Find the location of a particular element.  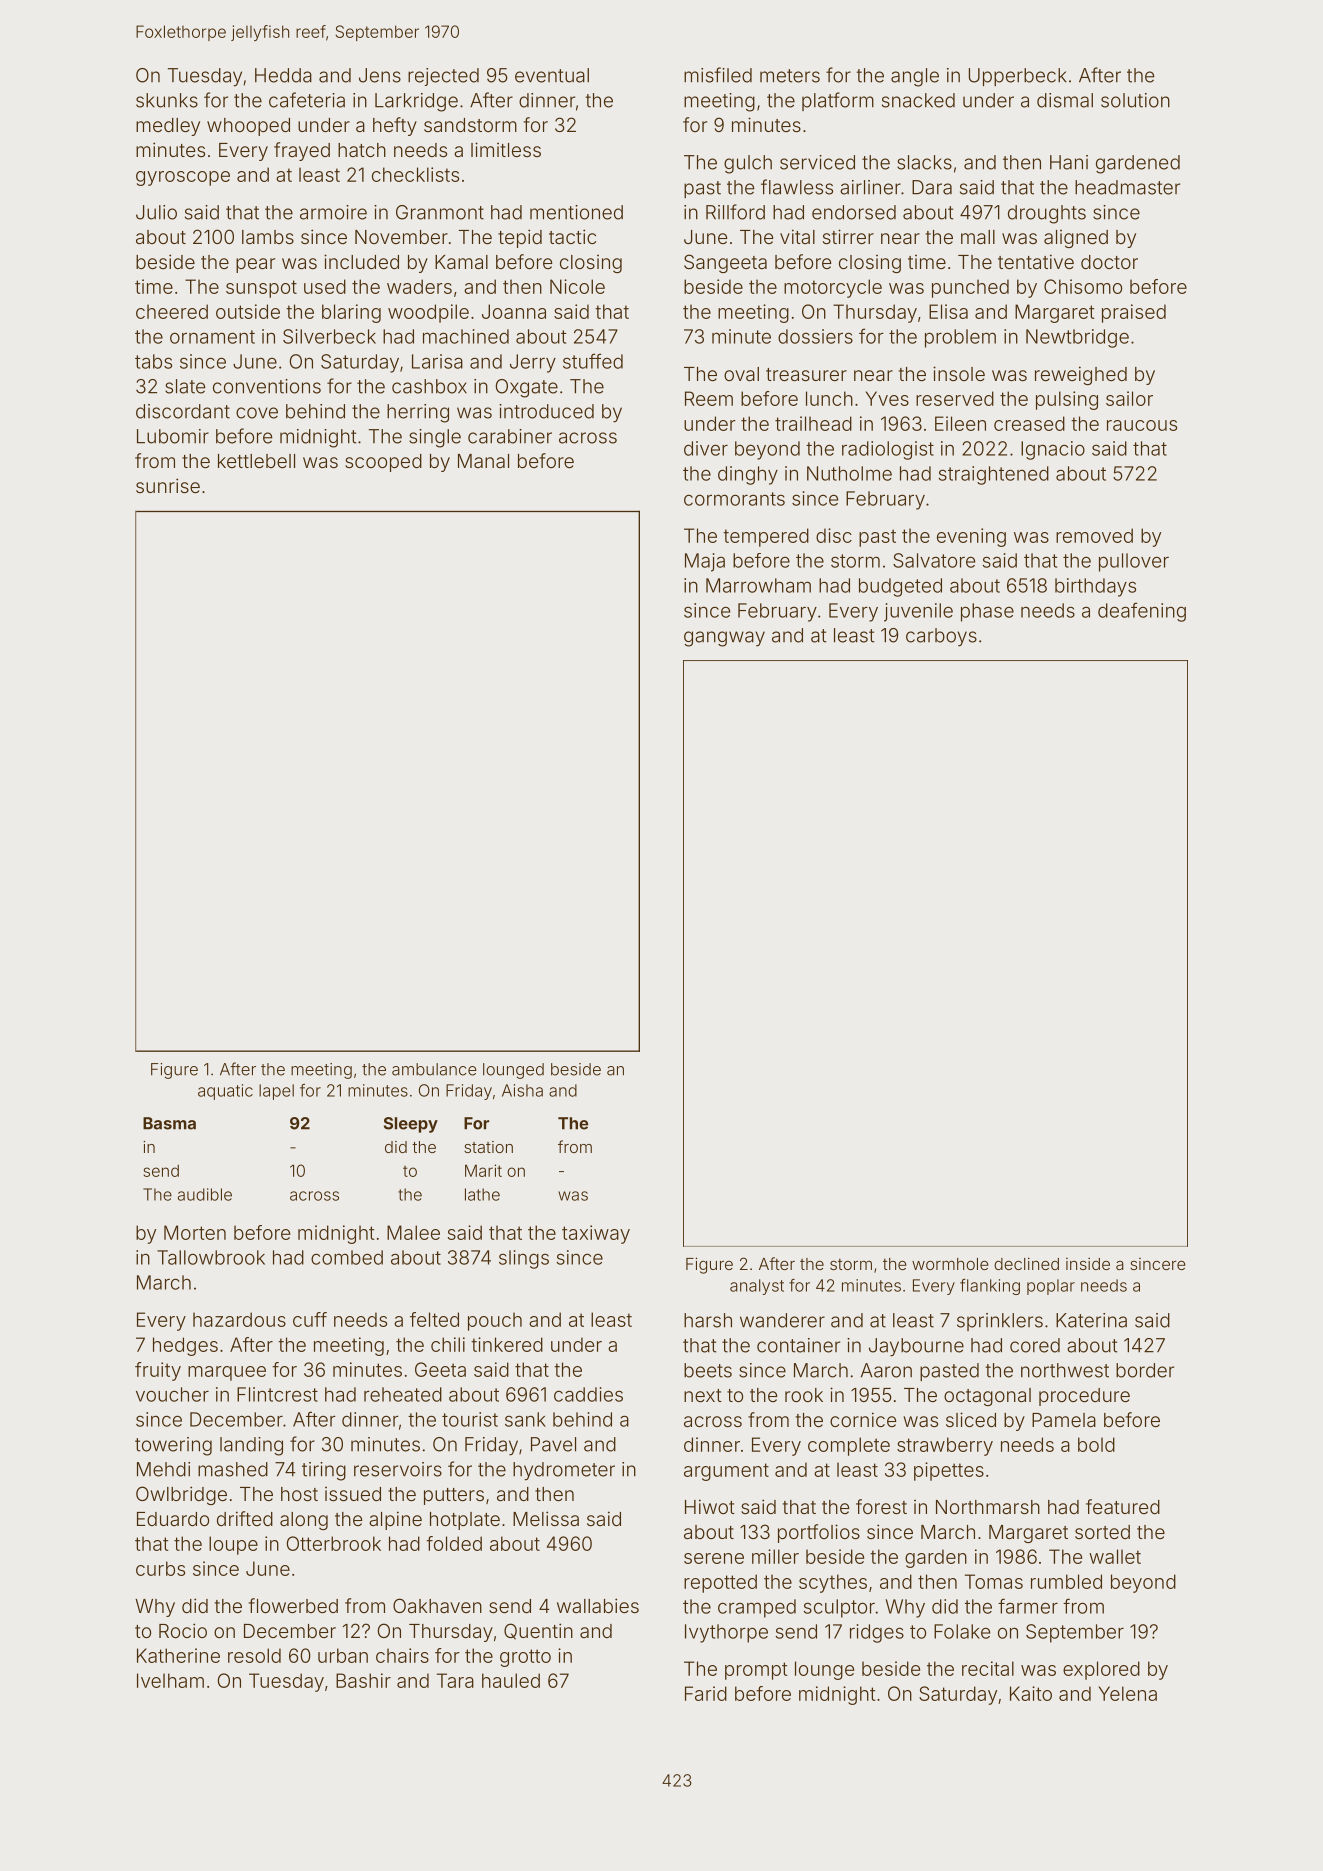

rejected is located at coordinates (443, 77).
